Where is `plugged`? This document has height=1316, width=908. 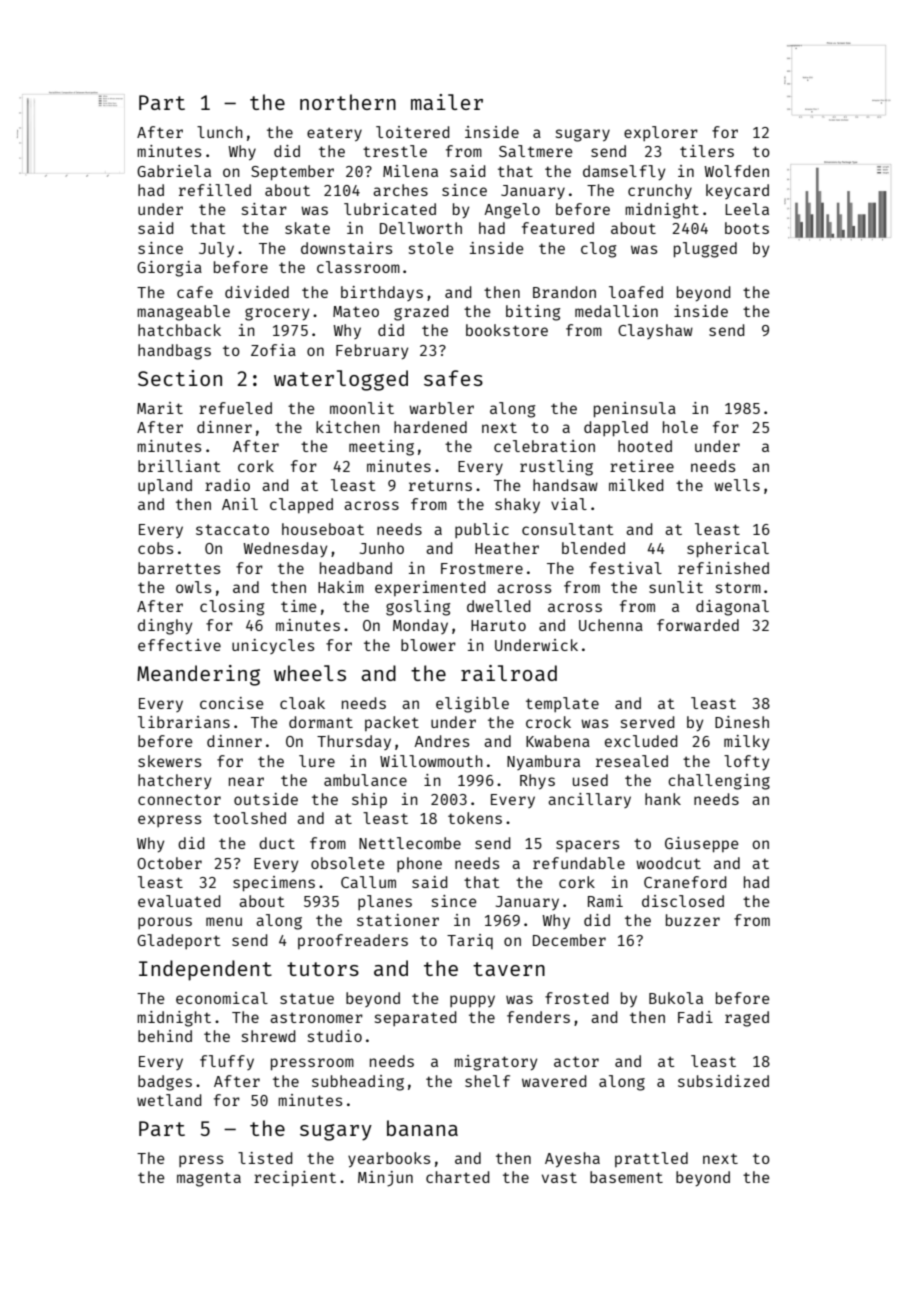
plugged is located at coordinates (705, 250).
